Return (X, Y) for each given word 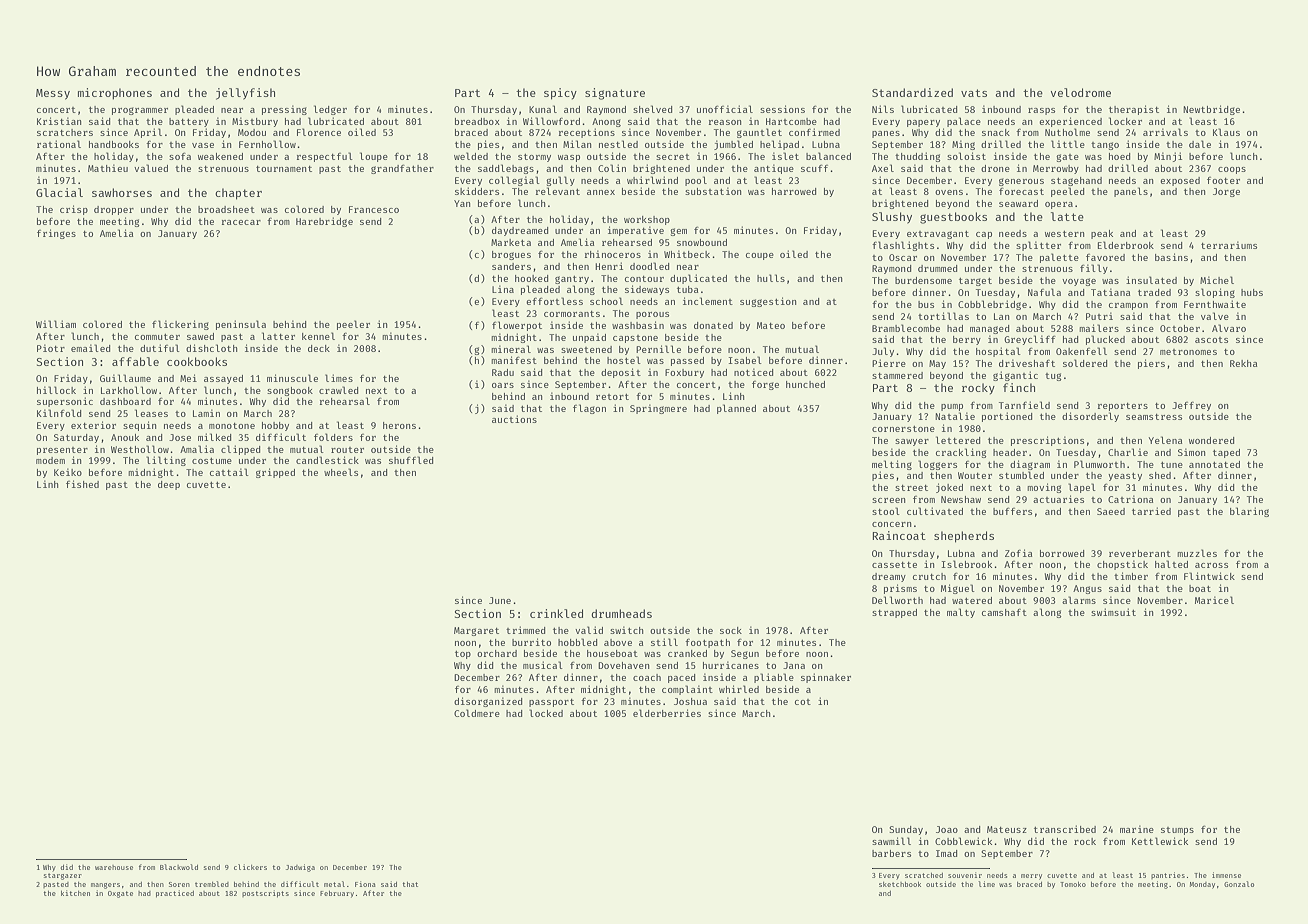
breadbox (477, 121)
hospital (998, 352)
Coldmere (477, 713)
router (347, 450)
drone (995, 168)
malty (961, 613)
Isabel (745, 360)
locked (546, 713)
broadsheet (226, 209)
